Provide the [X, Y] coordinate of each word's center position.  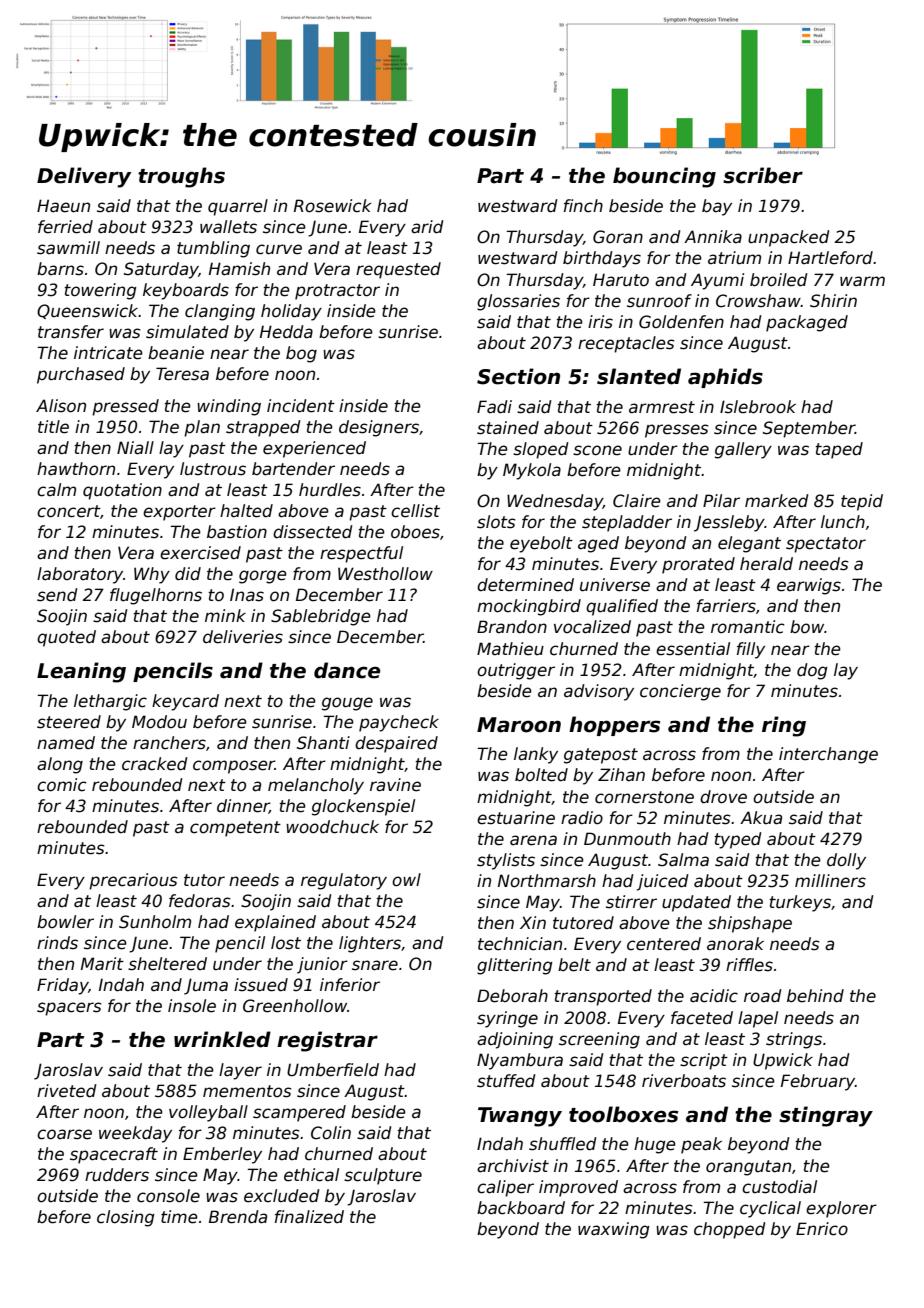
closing [126, 1218]
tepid [862, 502]
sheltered [167, 964]
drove [723, 797]
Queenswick [88, 311]
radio [582, 818]
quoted [66, 638]
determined [525, 585]
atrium [734, 258]
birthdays [602, 259]
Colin [331, 1133]
